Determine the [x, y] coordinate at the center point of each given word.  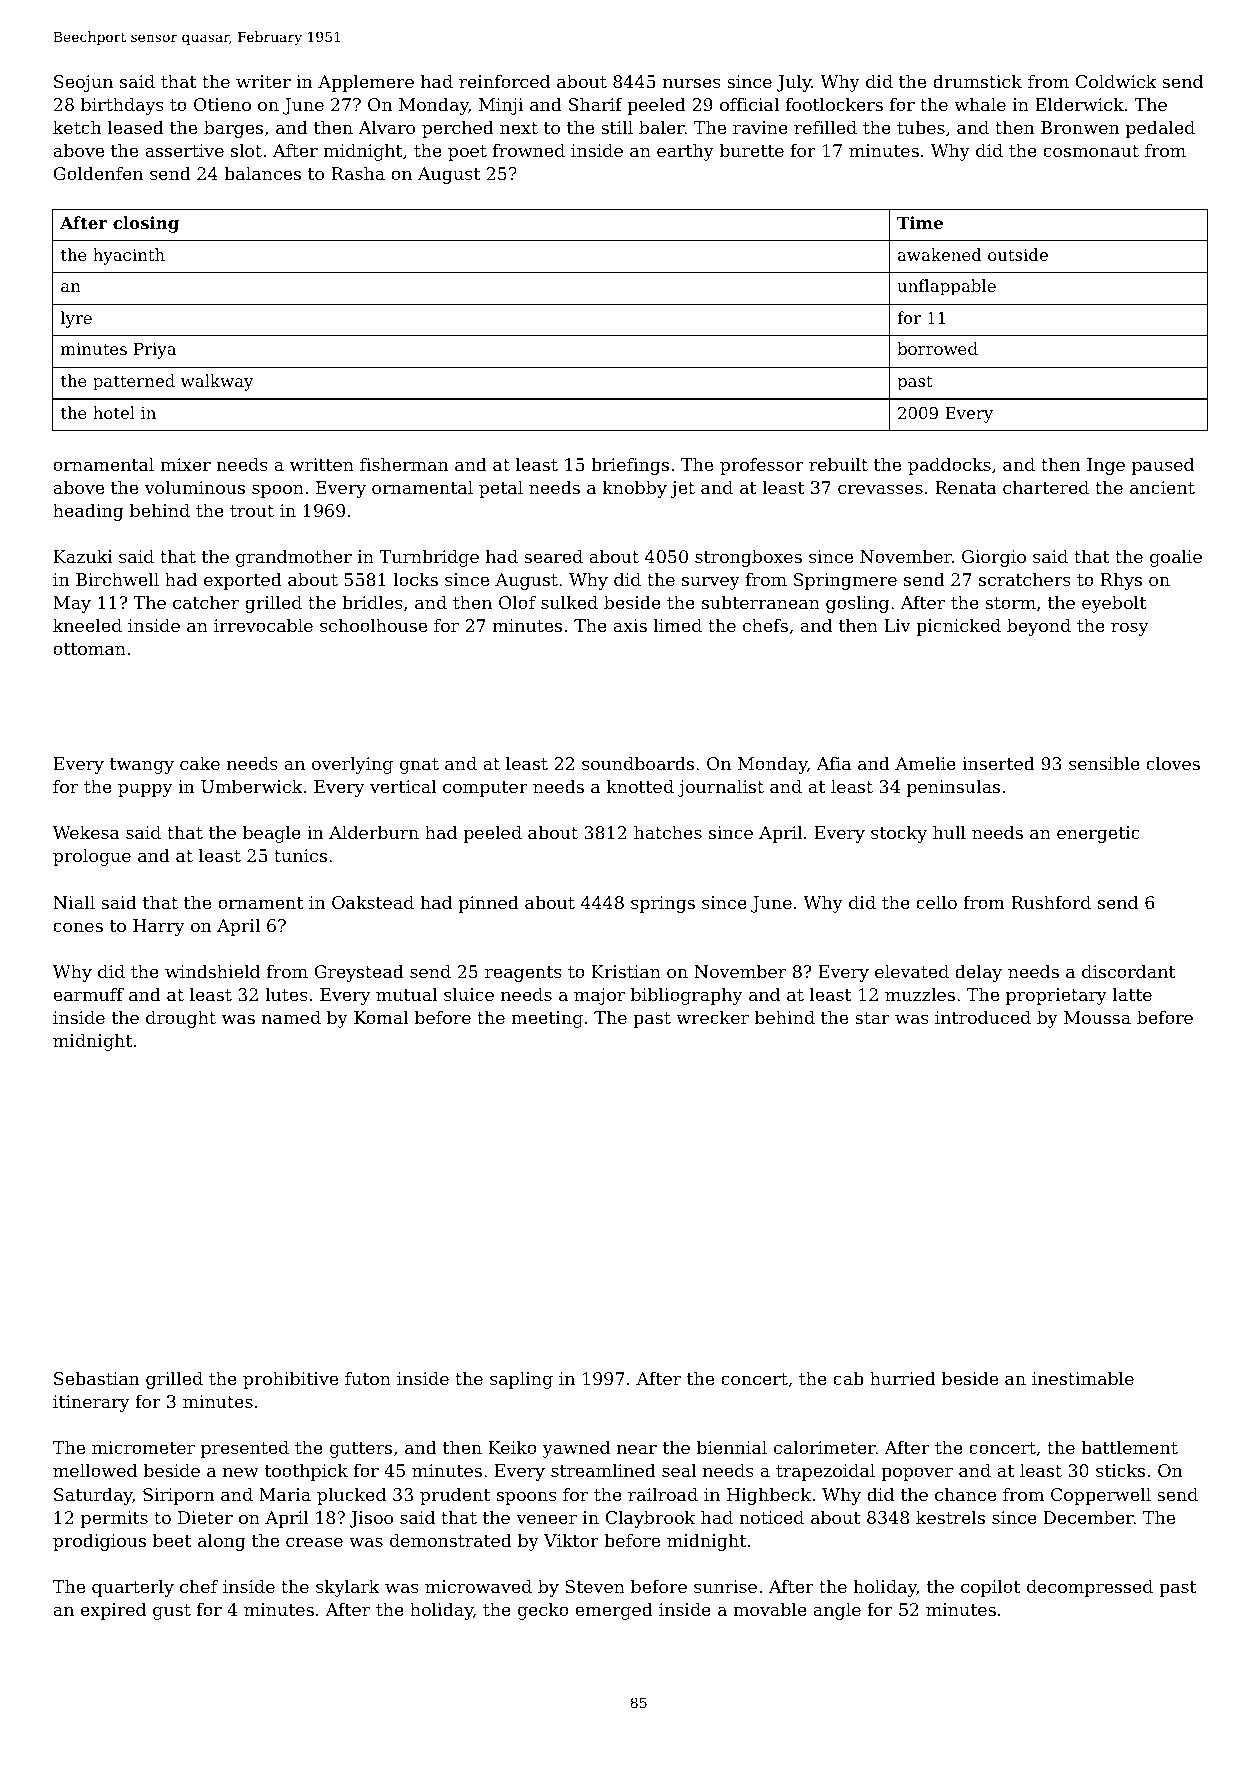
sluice [469, 994]
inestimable [1083, 1378]
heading [88, 512]
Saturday [93, 1496]
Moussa [1097, 1017]
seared [553, 556]
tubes [921, 127]
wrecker [712, 1017]
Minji [501, 106]
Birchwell [117, 579]
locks [416, 579]
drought [181, 1019]
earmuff [88, 994]
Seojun [83, 83]
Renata [966, 487]
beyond [1039, 627]
